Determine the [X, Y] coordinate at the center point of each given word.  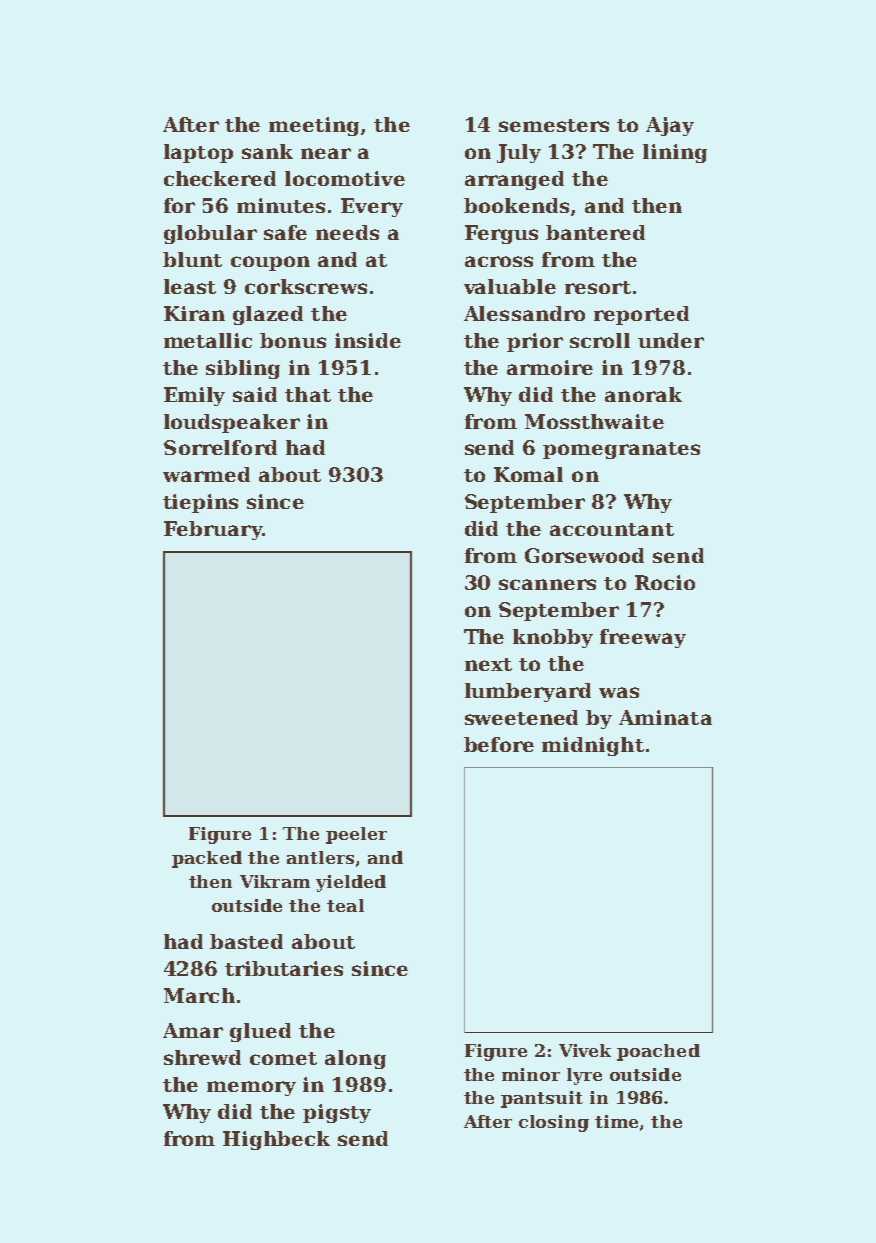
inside [368, 340]
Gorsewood [584, 555]
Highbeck [276, 1140]
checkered [220, 178]
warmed [206, 474]
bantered [595, 232]
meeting [314, 126]
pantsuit [542, 1099]
